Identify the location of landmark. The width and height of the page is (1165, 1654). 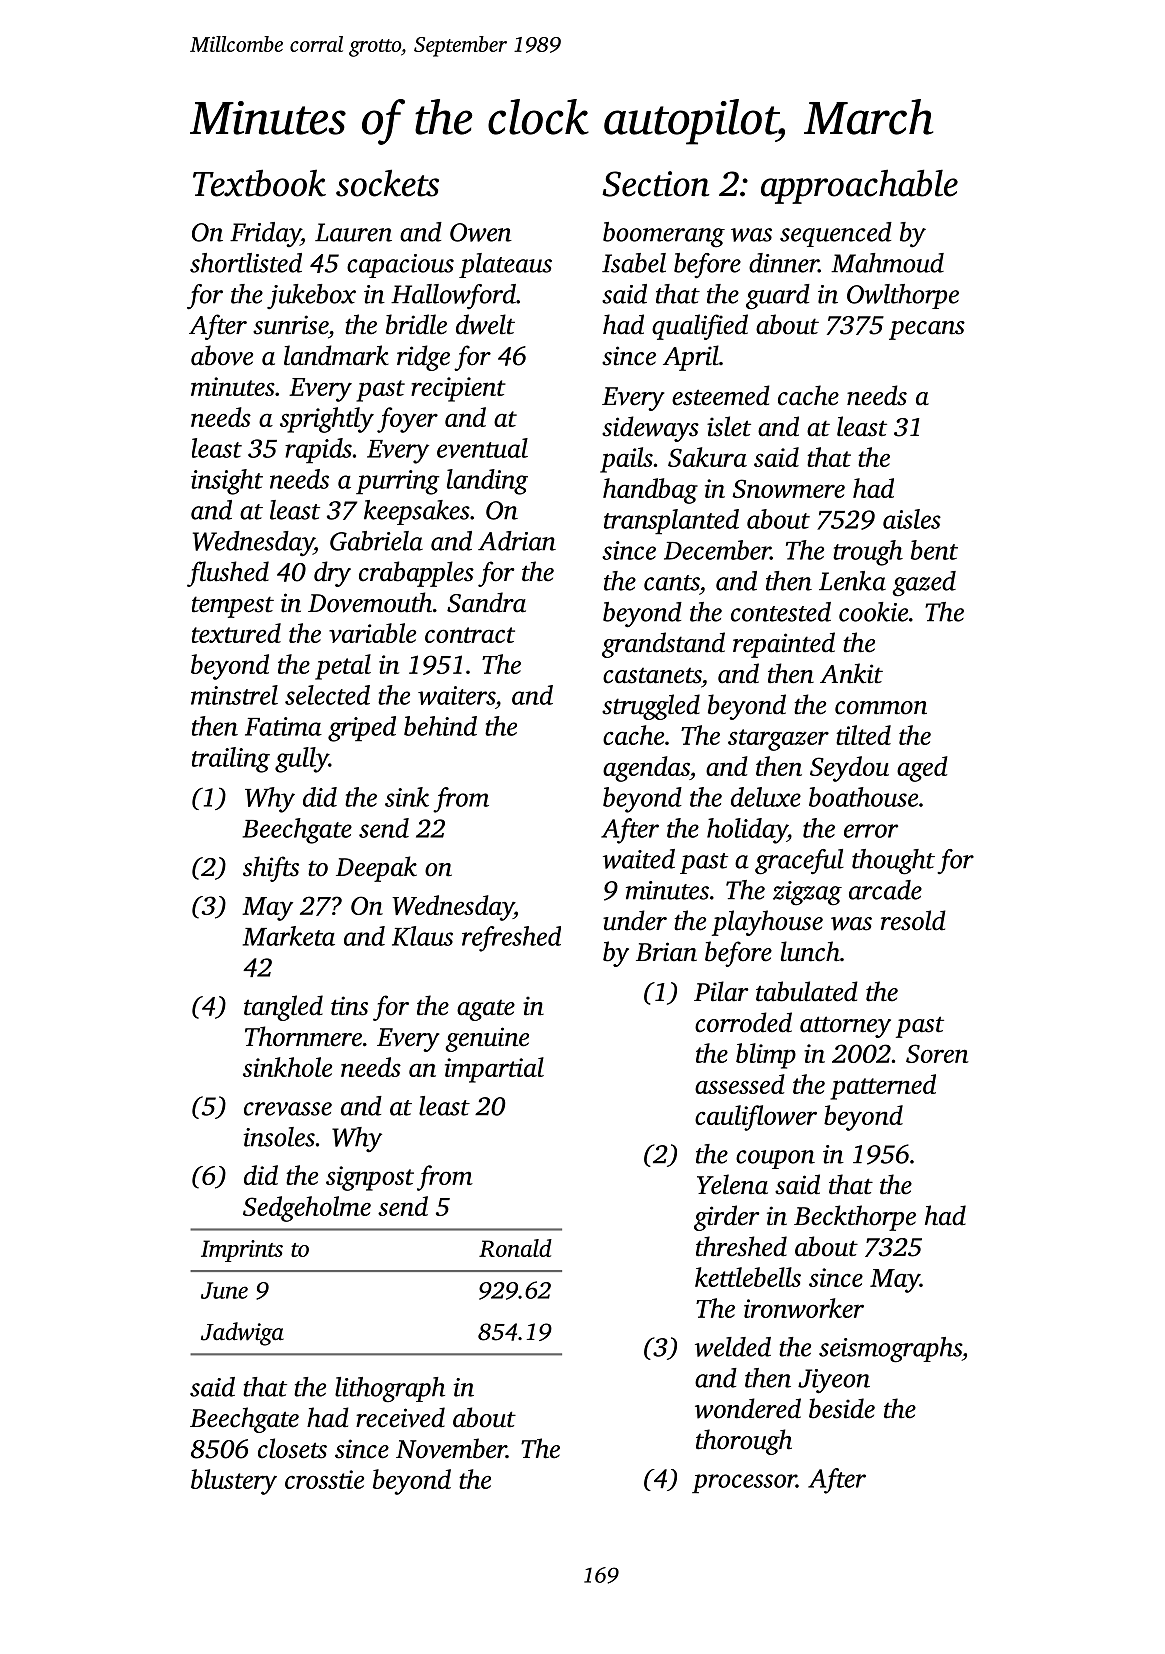
(336, 355).
